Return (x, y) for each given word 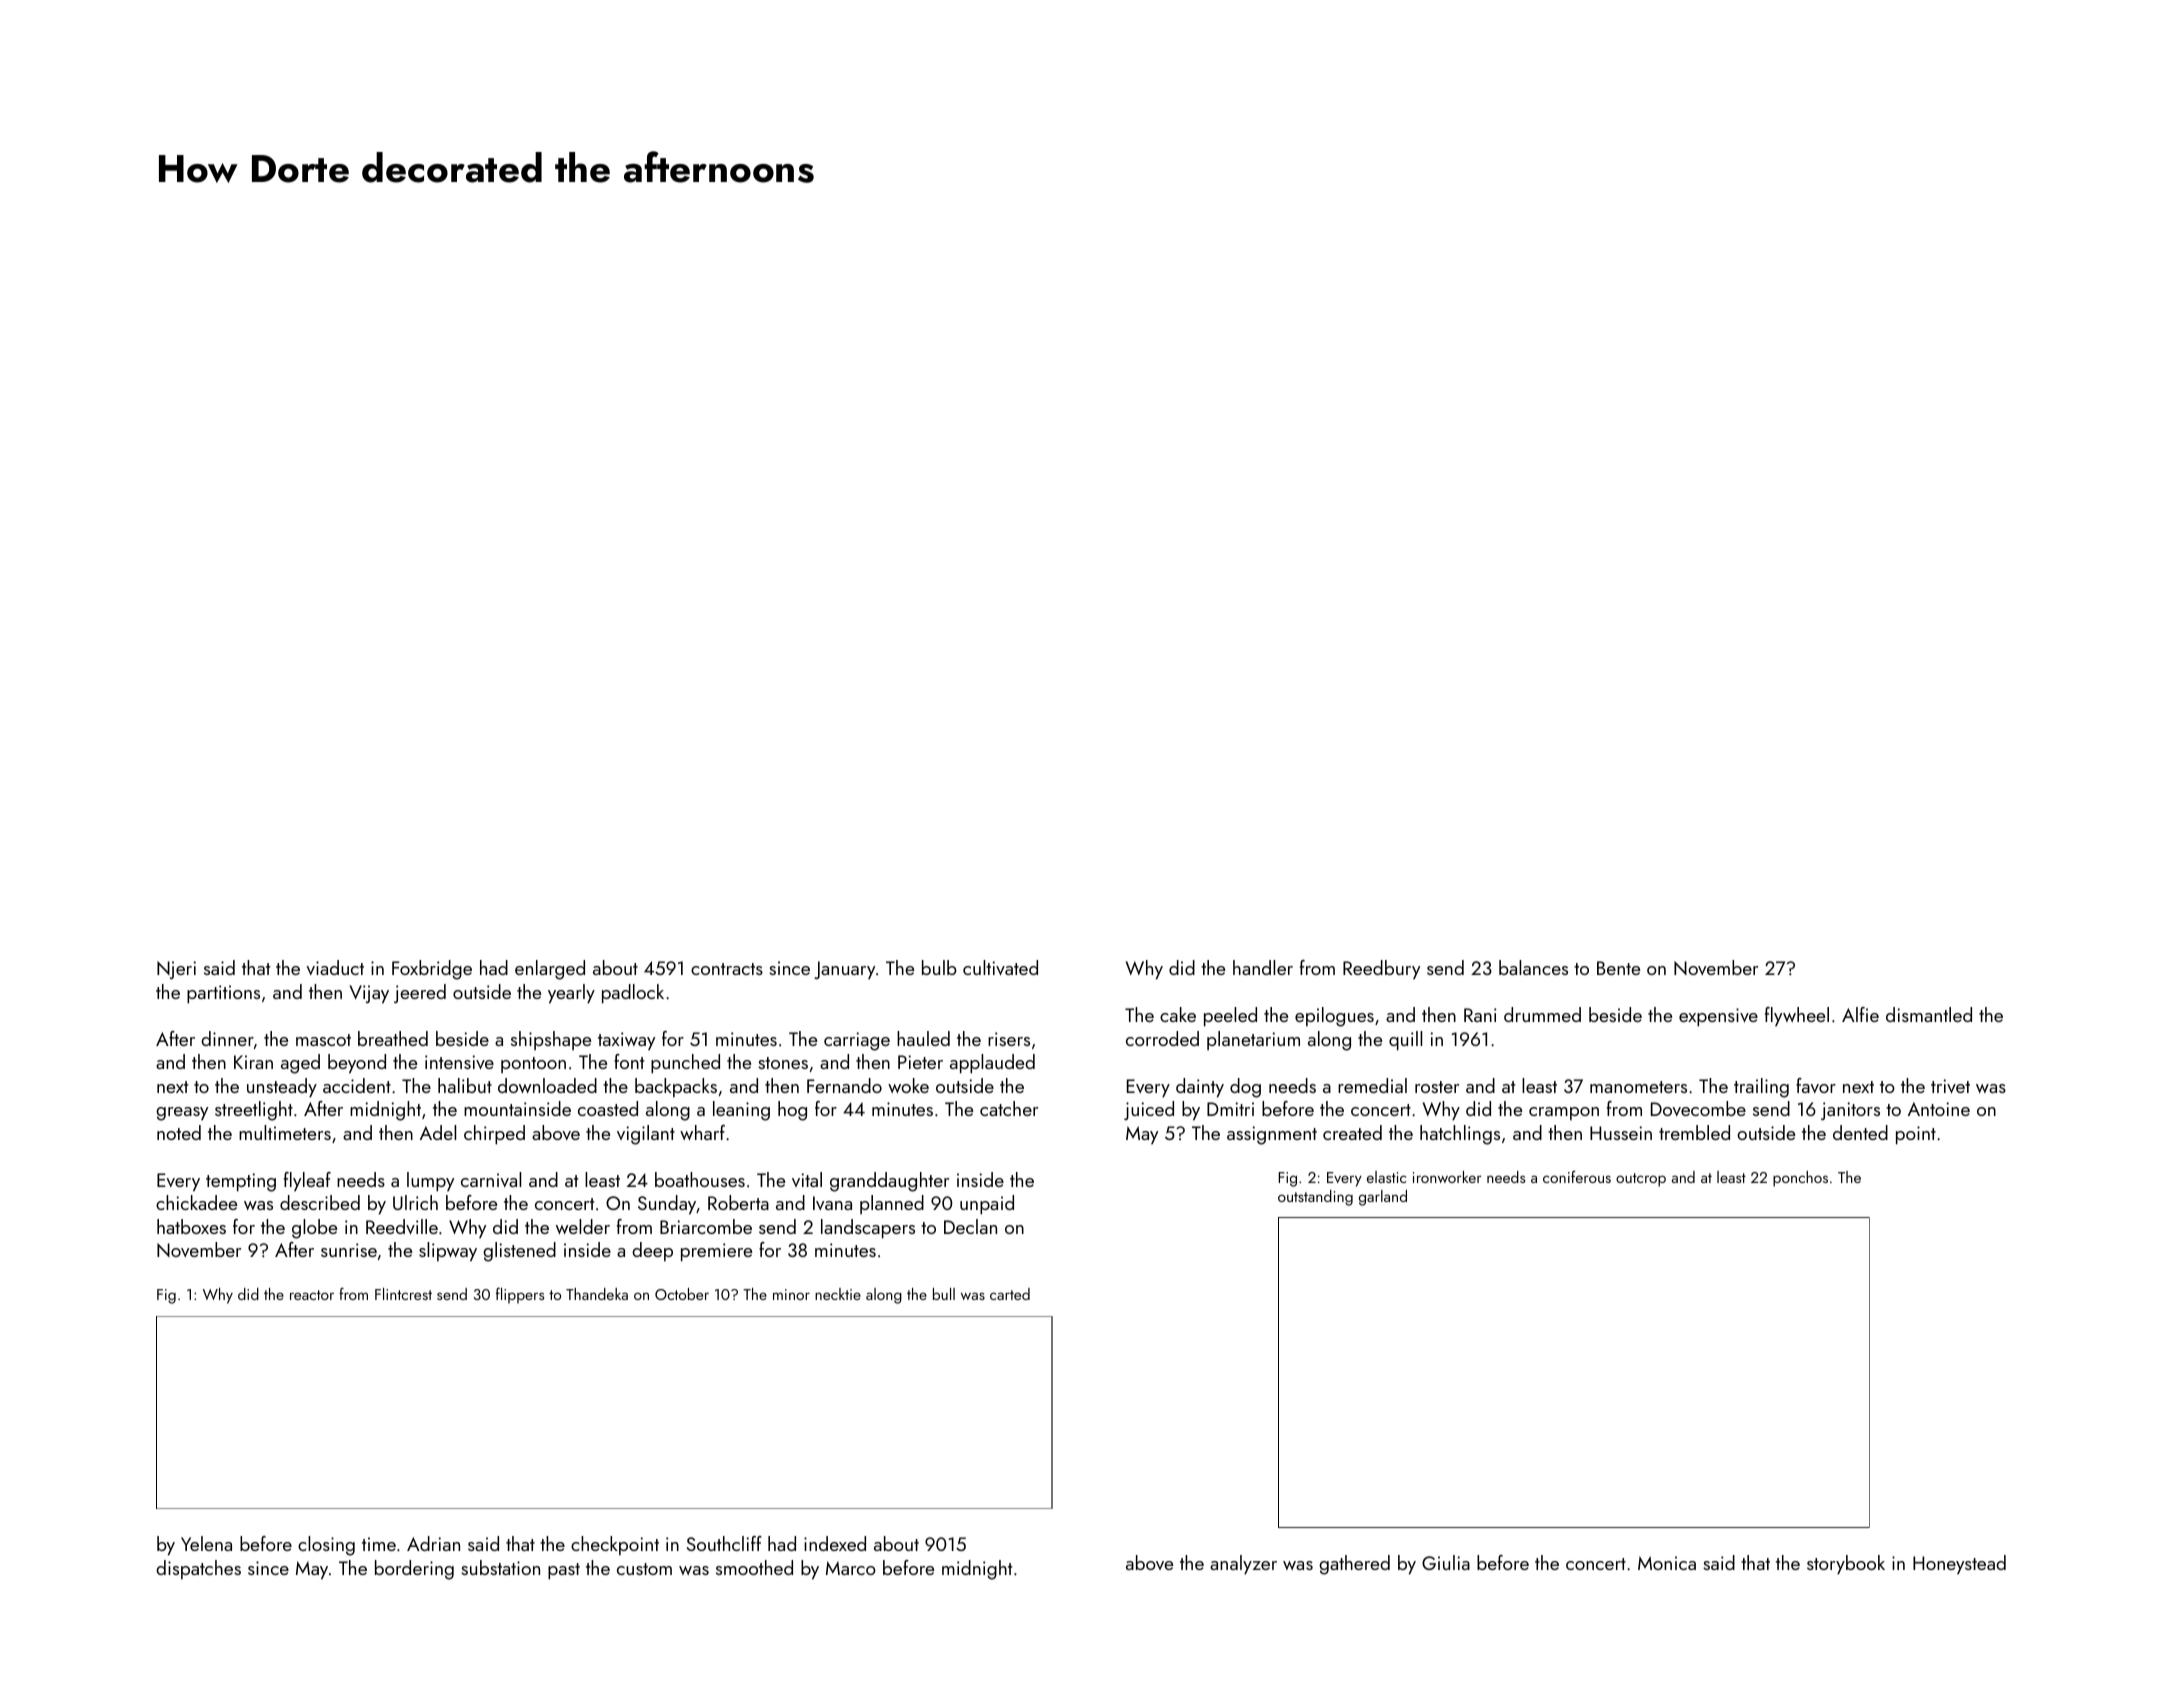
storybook (1846, 1564)
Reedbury (1381, 969)
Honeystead (1959, 1564)
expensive (1718, 1017)
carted (1010, 1294)
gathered (1354, 1565)
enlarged (550, 970)
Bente (1618, 968)
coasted (608, 1108)
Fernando (844, 1085)
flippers (520, 1295)
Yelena (206, 1543)
